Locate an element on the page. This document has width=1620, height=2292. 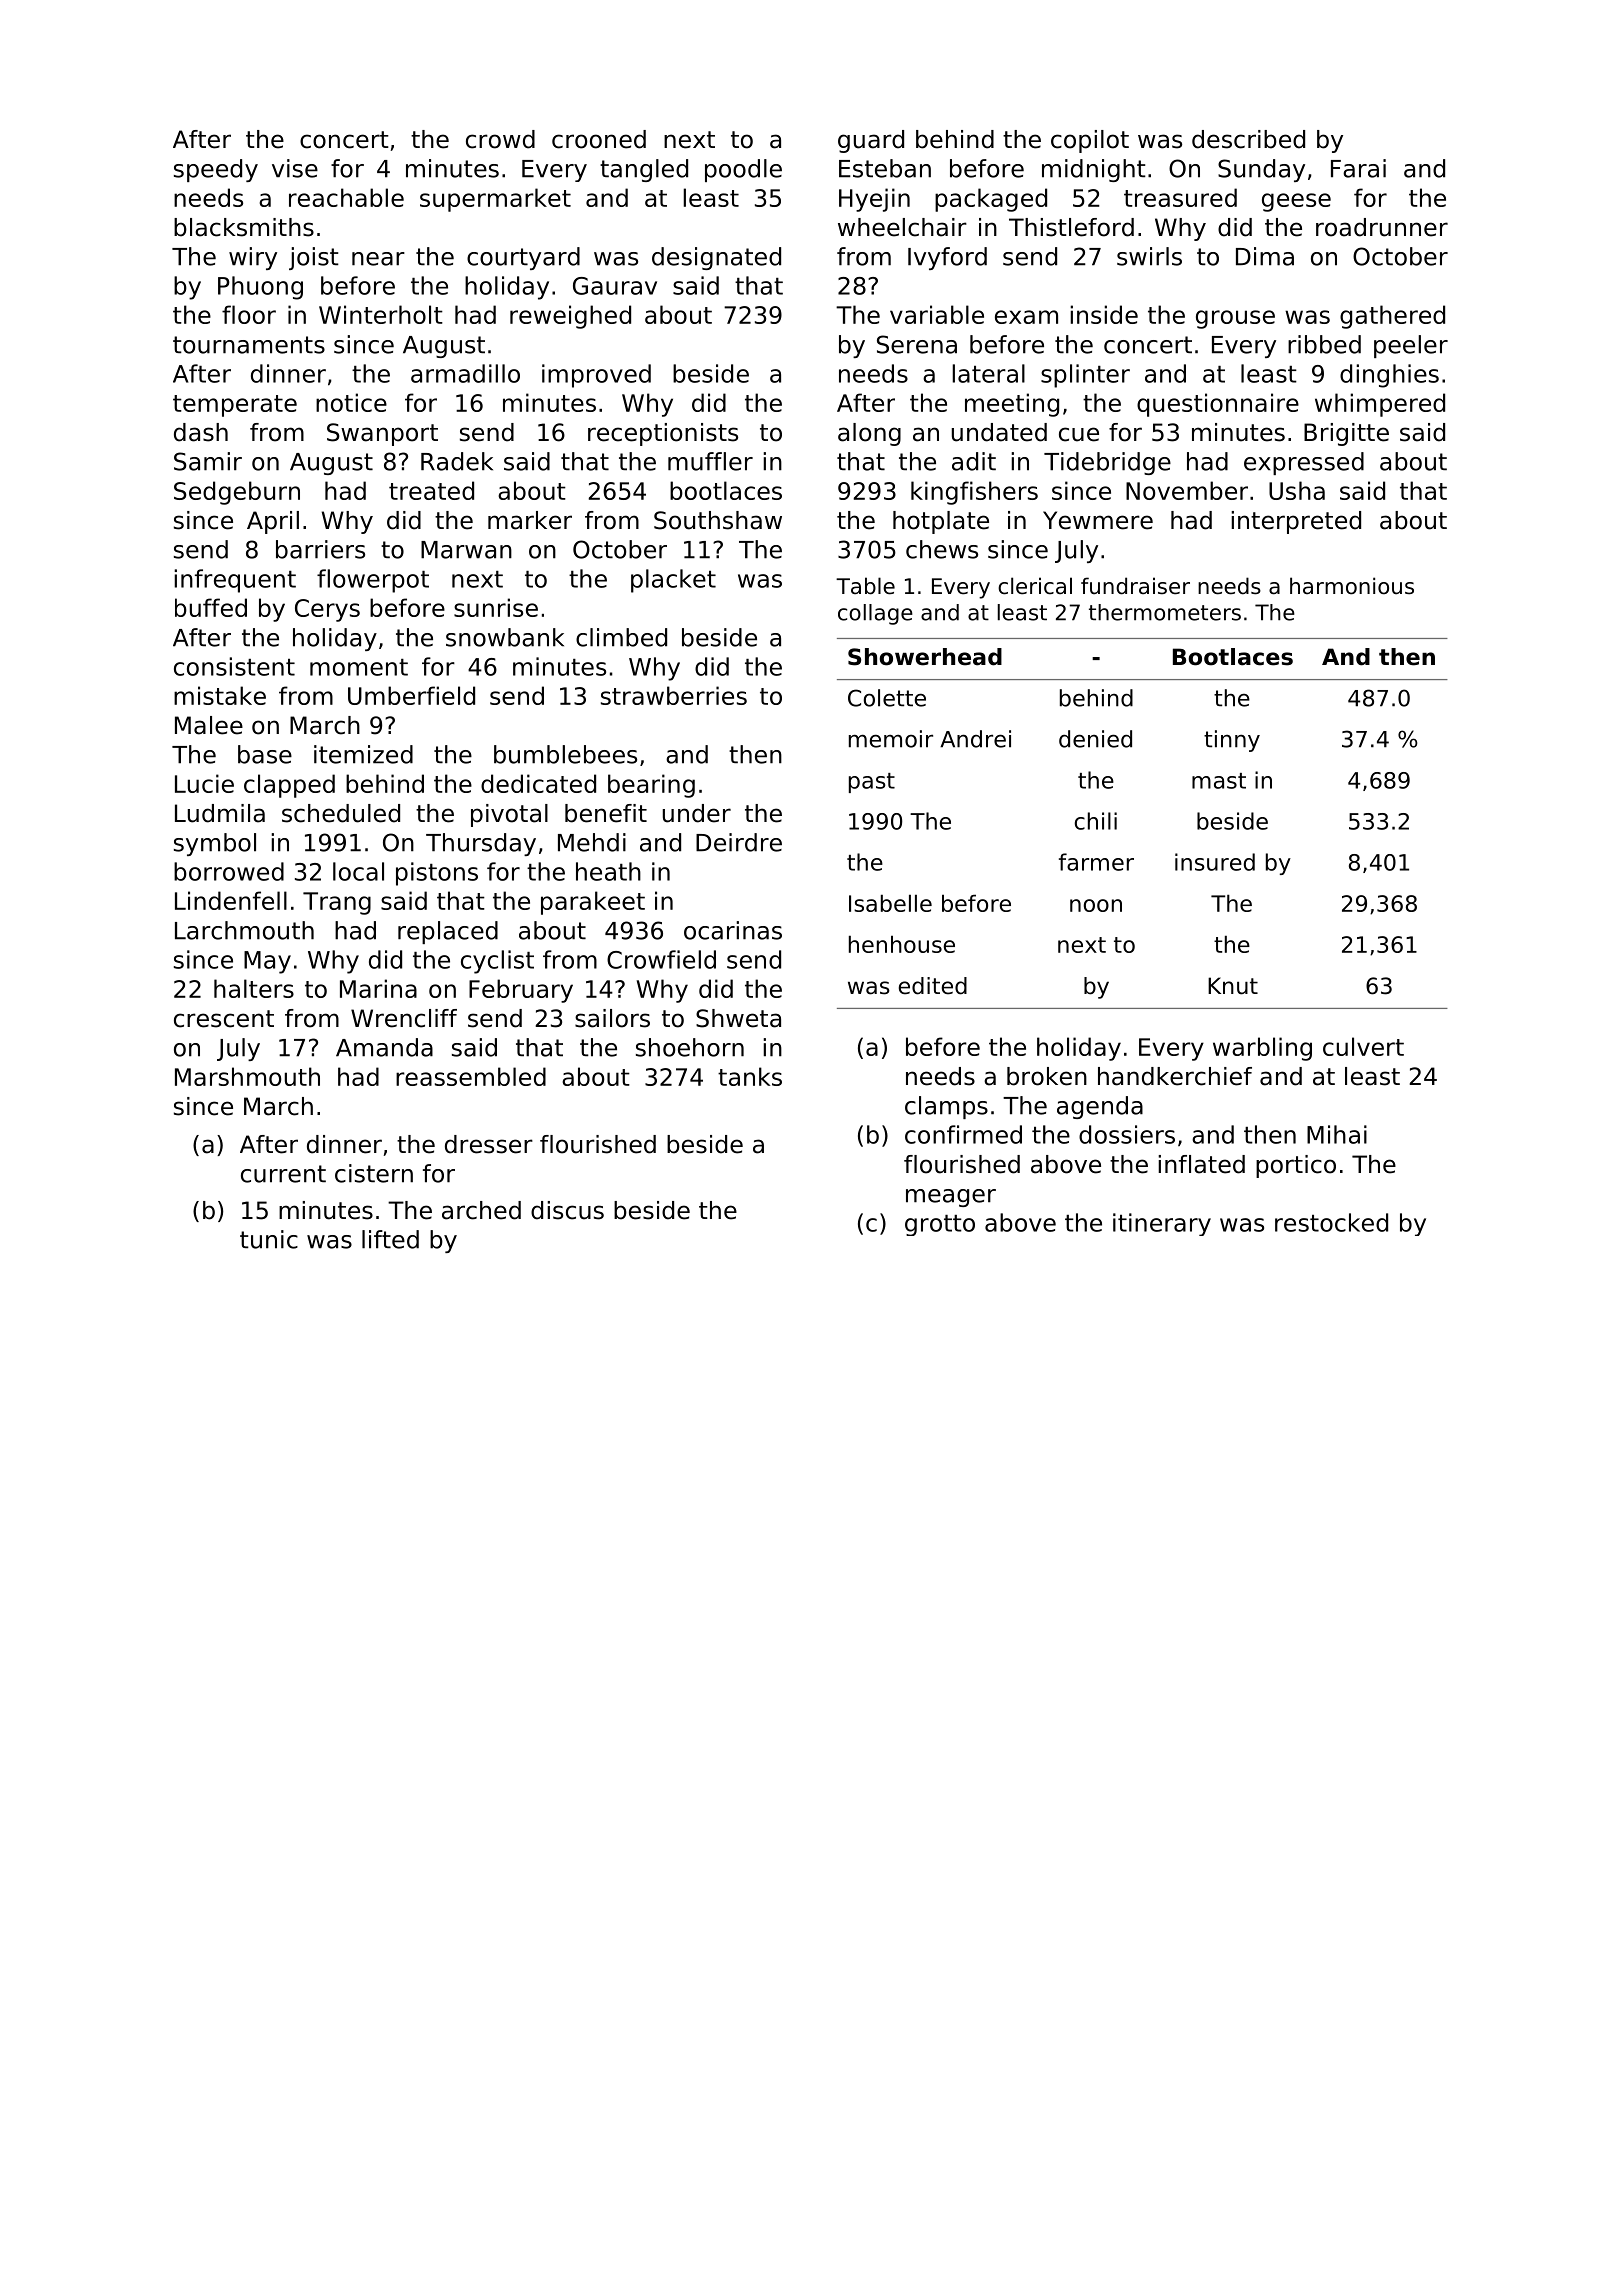
tunic is located at coordinates (269, 1239).
